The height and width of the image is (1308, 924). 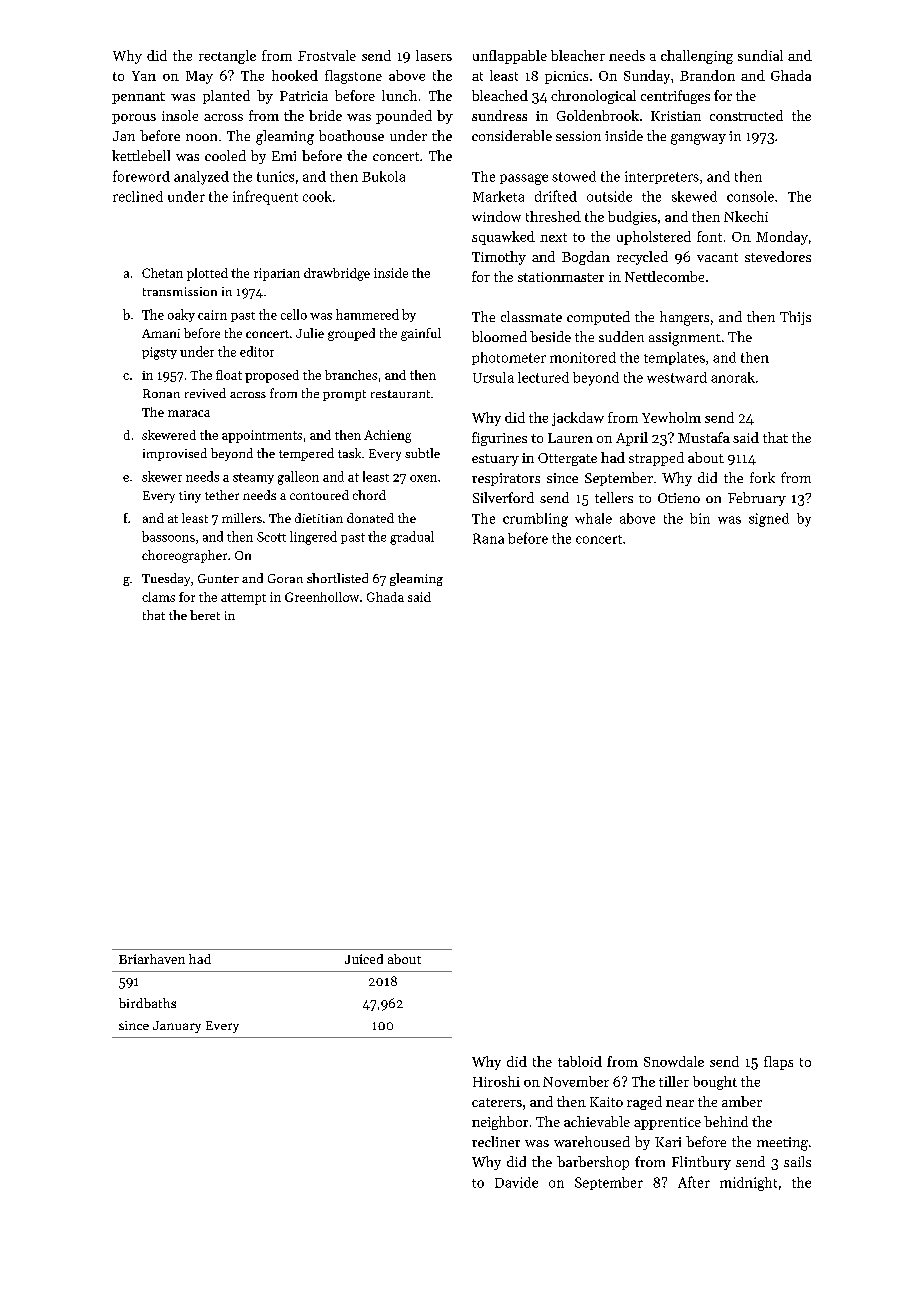 I want to click on improvised, so click(x=175, y=454).
